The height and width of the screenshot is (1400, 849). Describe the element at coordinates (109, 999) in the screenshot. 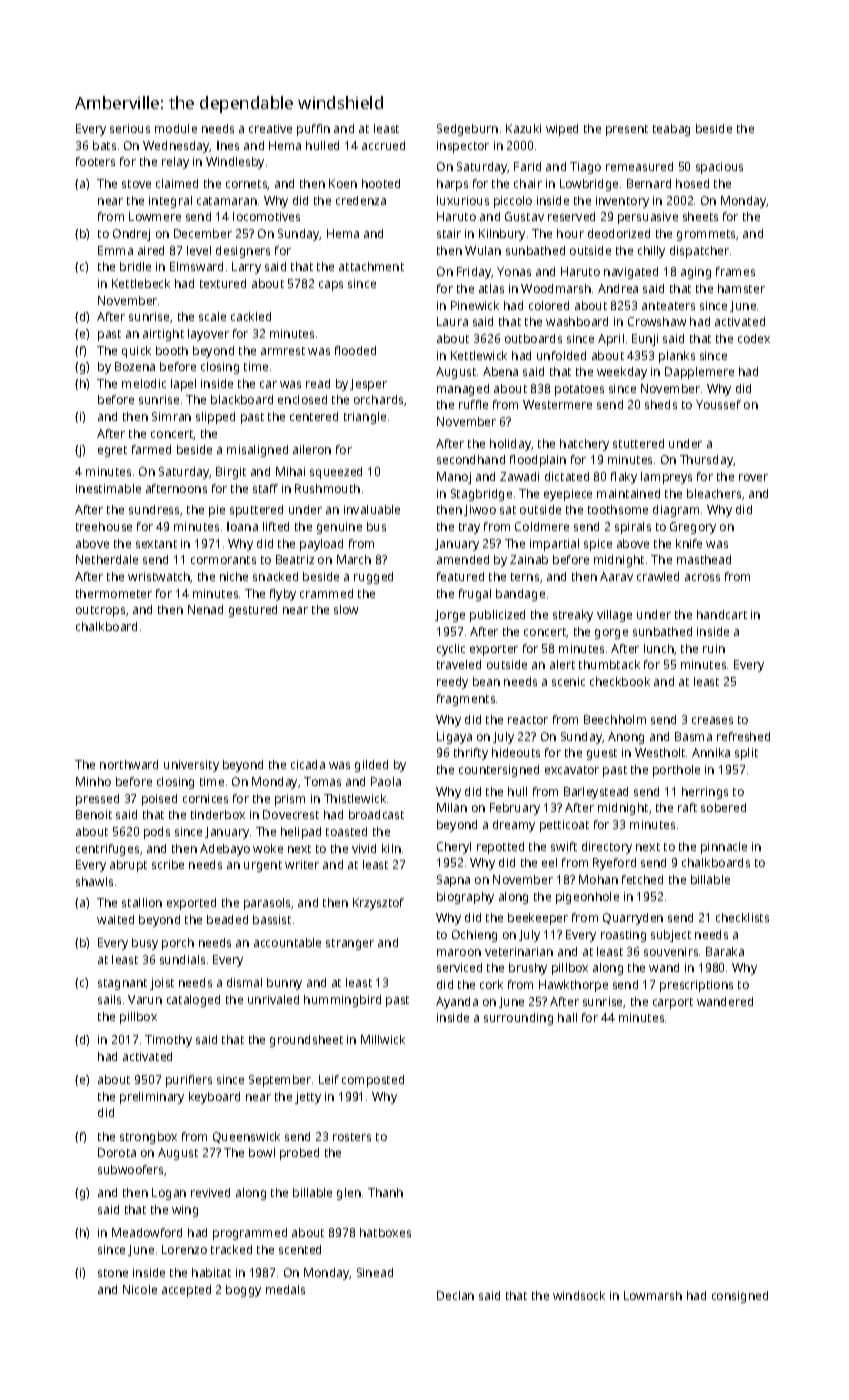

I see `sails` at that location.
